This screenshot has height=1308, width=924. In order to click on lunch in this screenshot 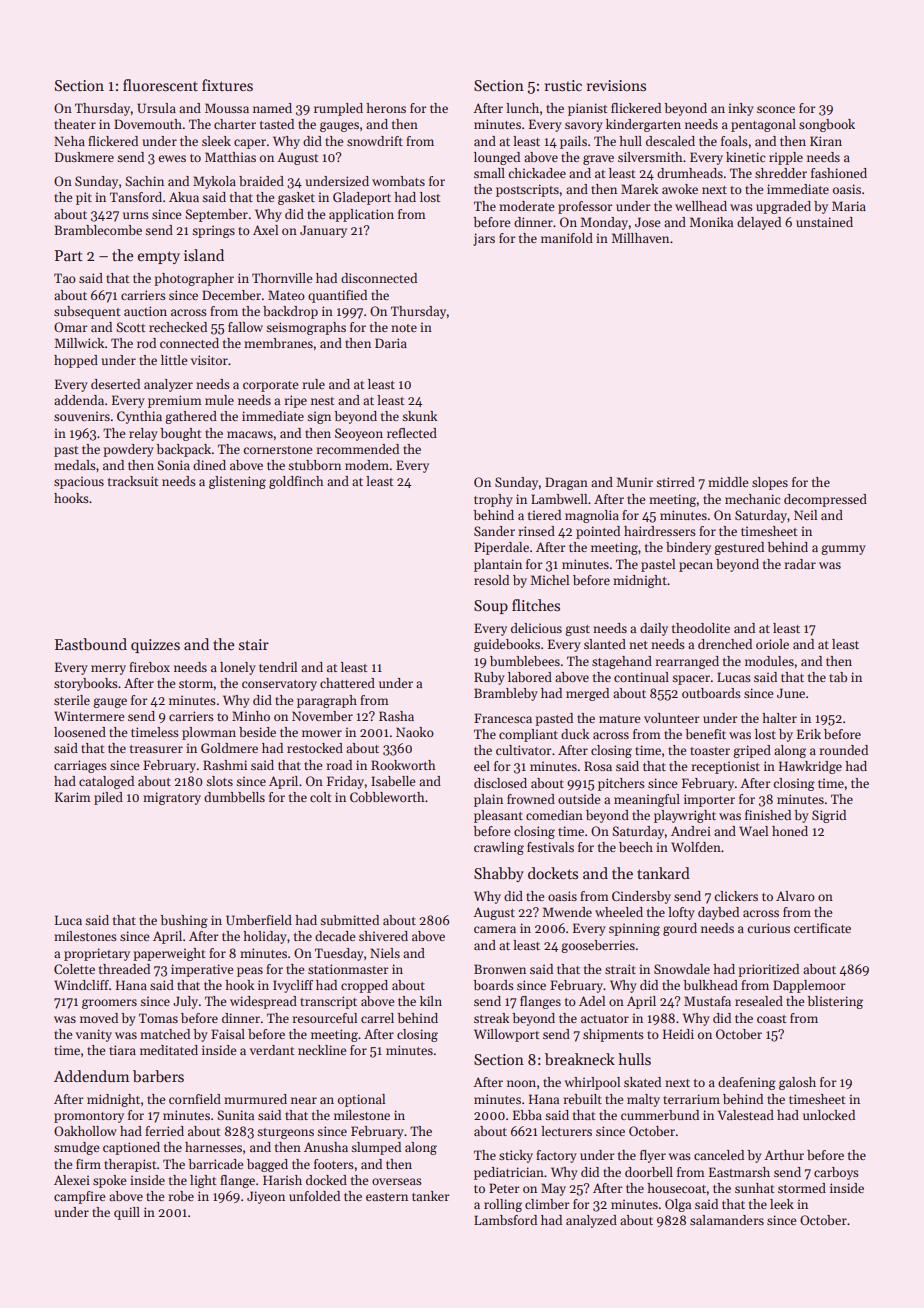, I will do `click(522, 108)`.
